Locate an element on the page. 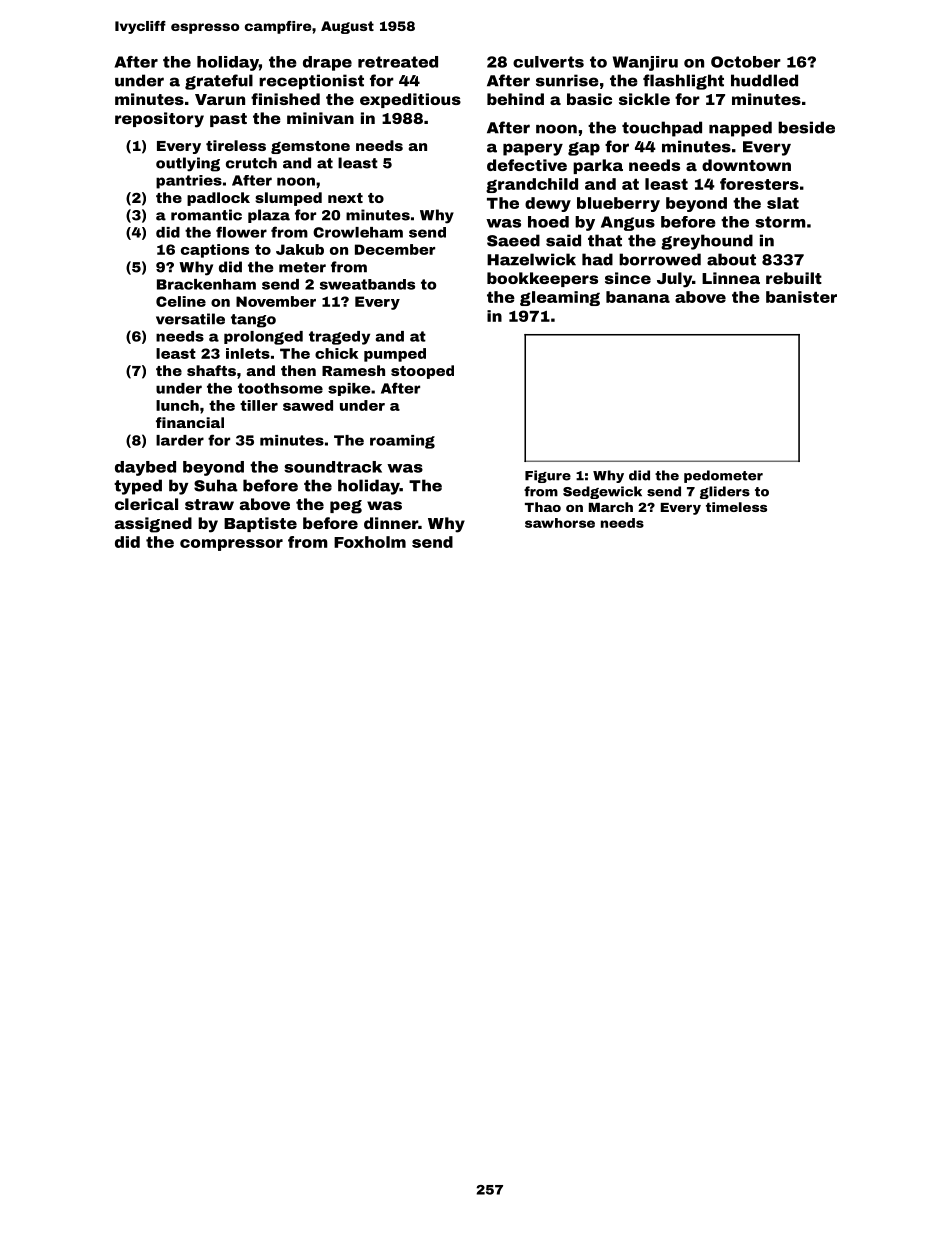 The width and height of the image is (952, 1233). basic is located at coordinates (589, 99).
